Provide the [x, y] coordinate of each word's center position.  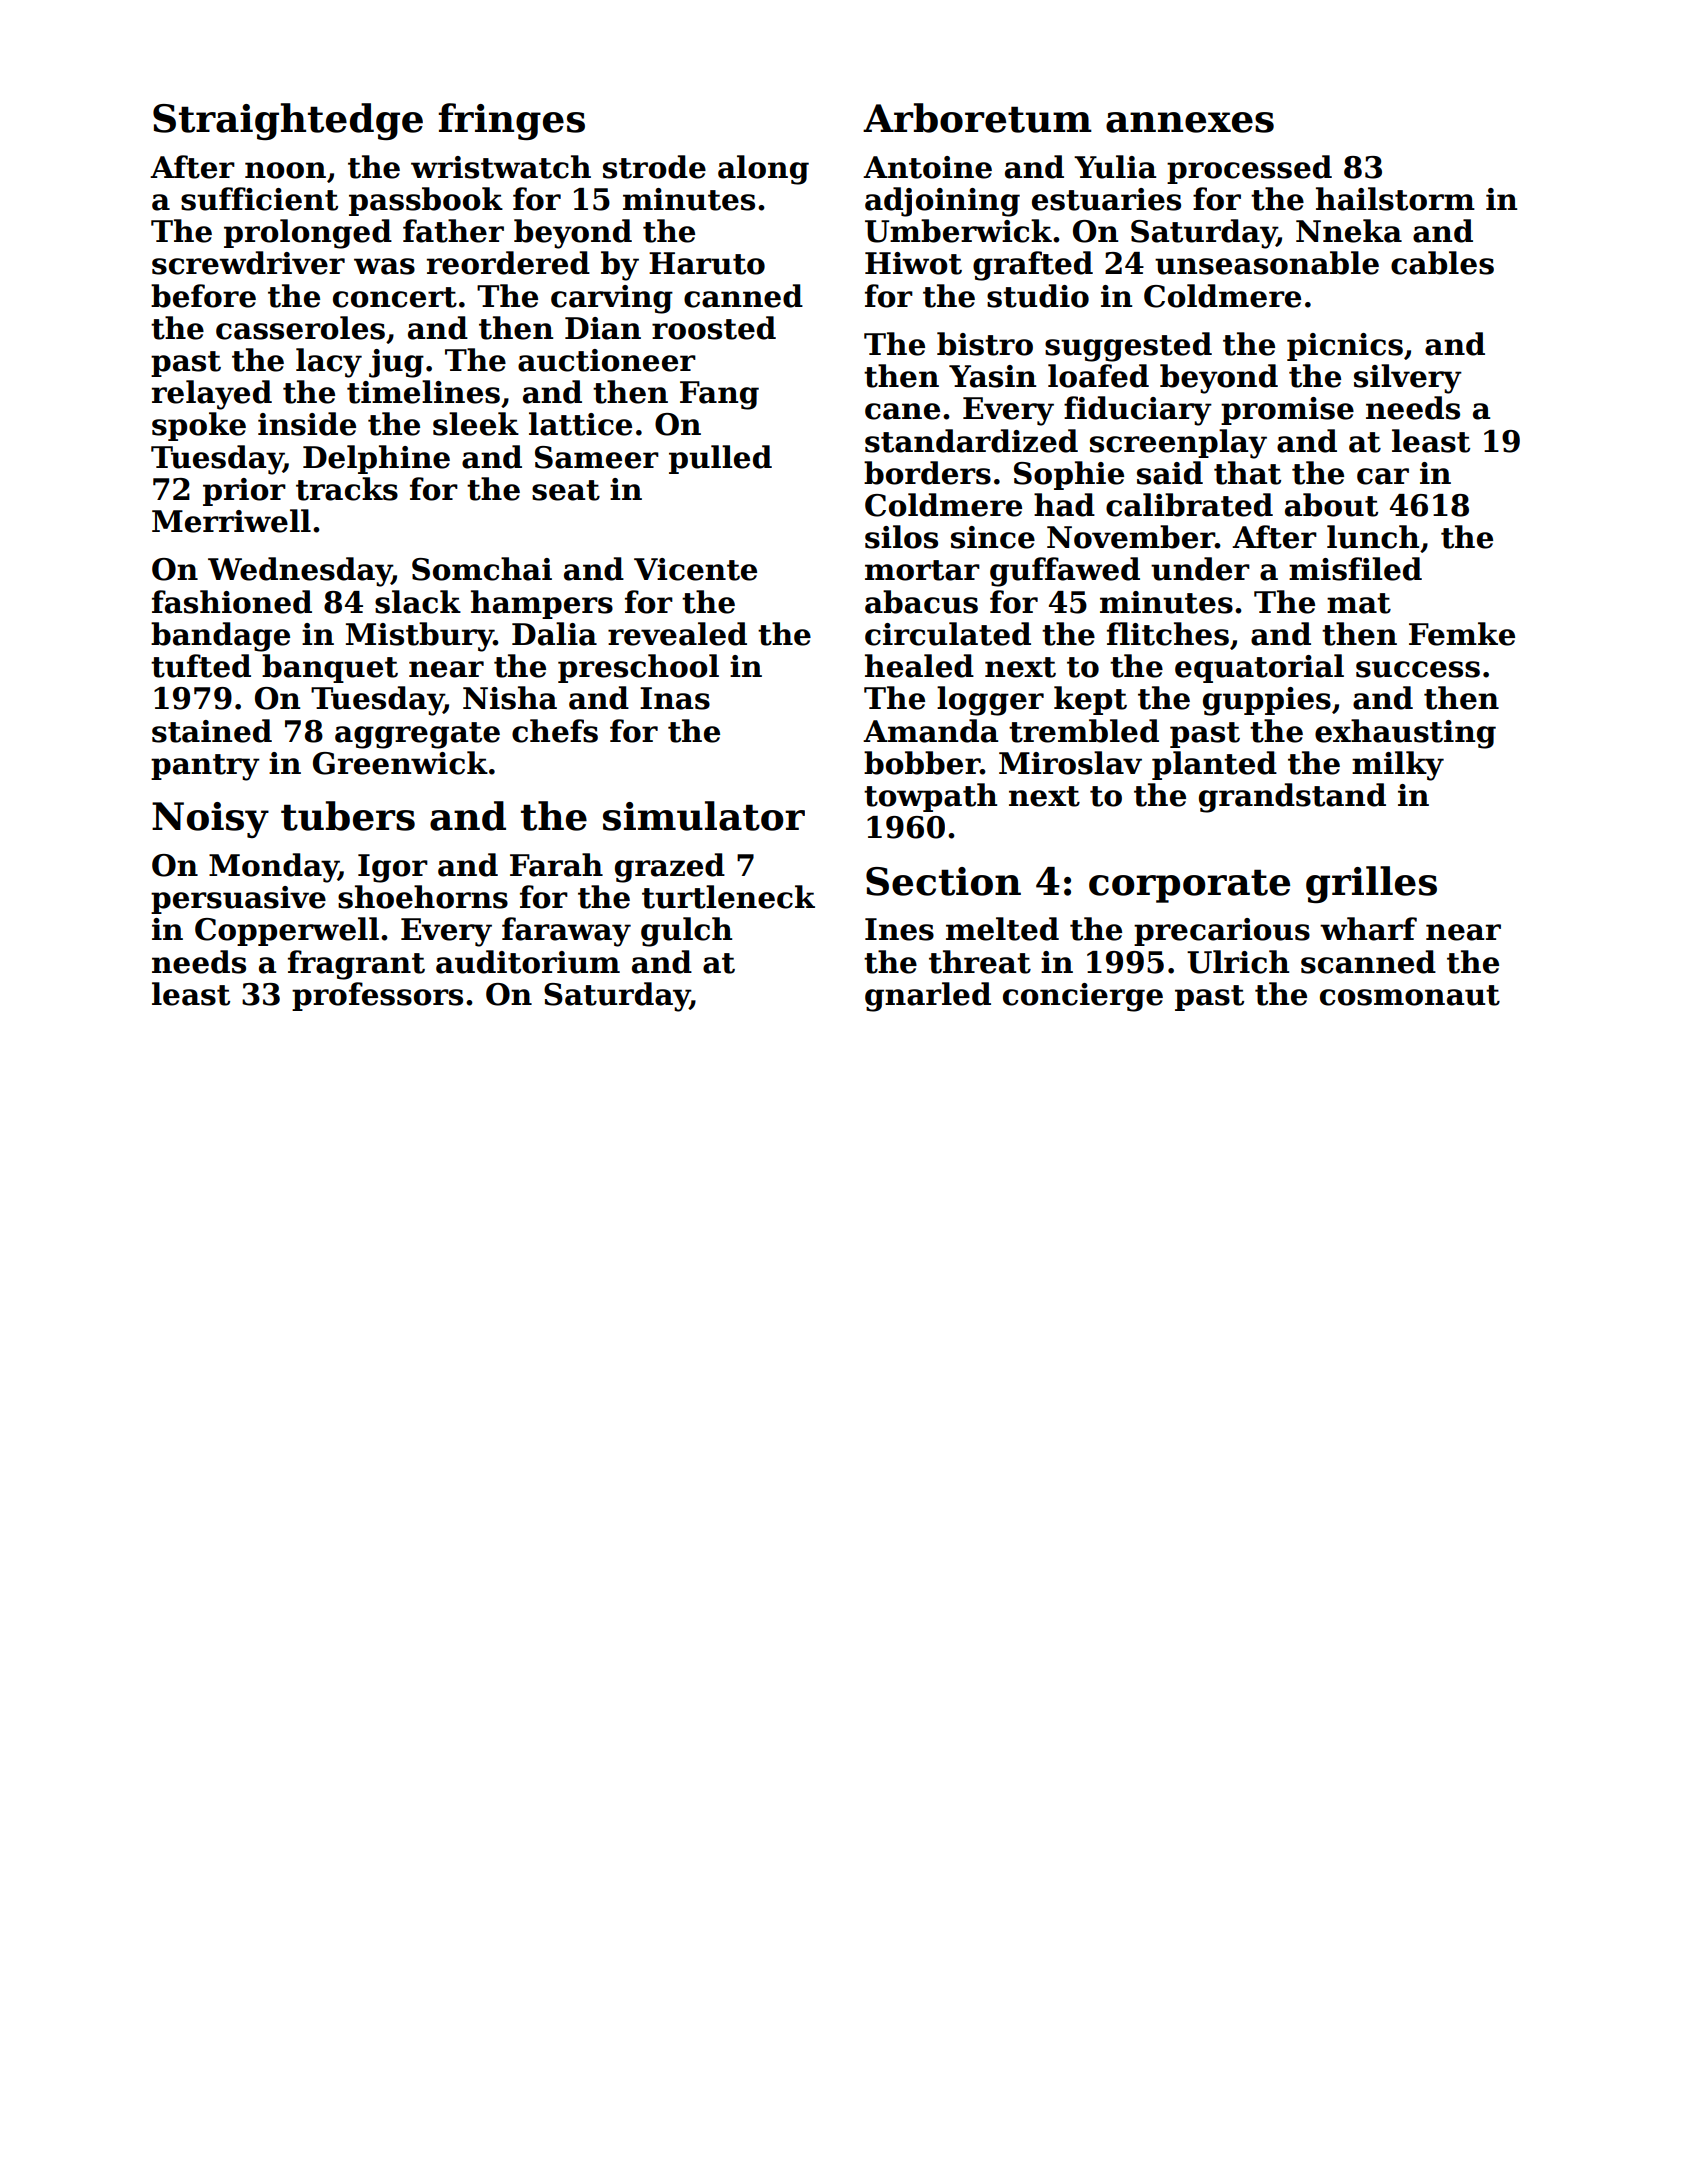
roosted [714, 328]
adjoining [942, 202]
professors [377, 996]
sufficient [259, 199]
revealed [677, 634]
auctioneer [607, 360]
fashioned [232, 602]
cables [1442, 263]
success [1418, 669]
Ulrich [1238, 962]
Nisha [510, 698]
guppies [1267, 701]
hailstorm [1395, 199]
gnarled [928, 997]
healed [919, 666]
